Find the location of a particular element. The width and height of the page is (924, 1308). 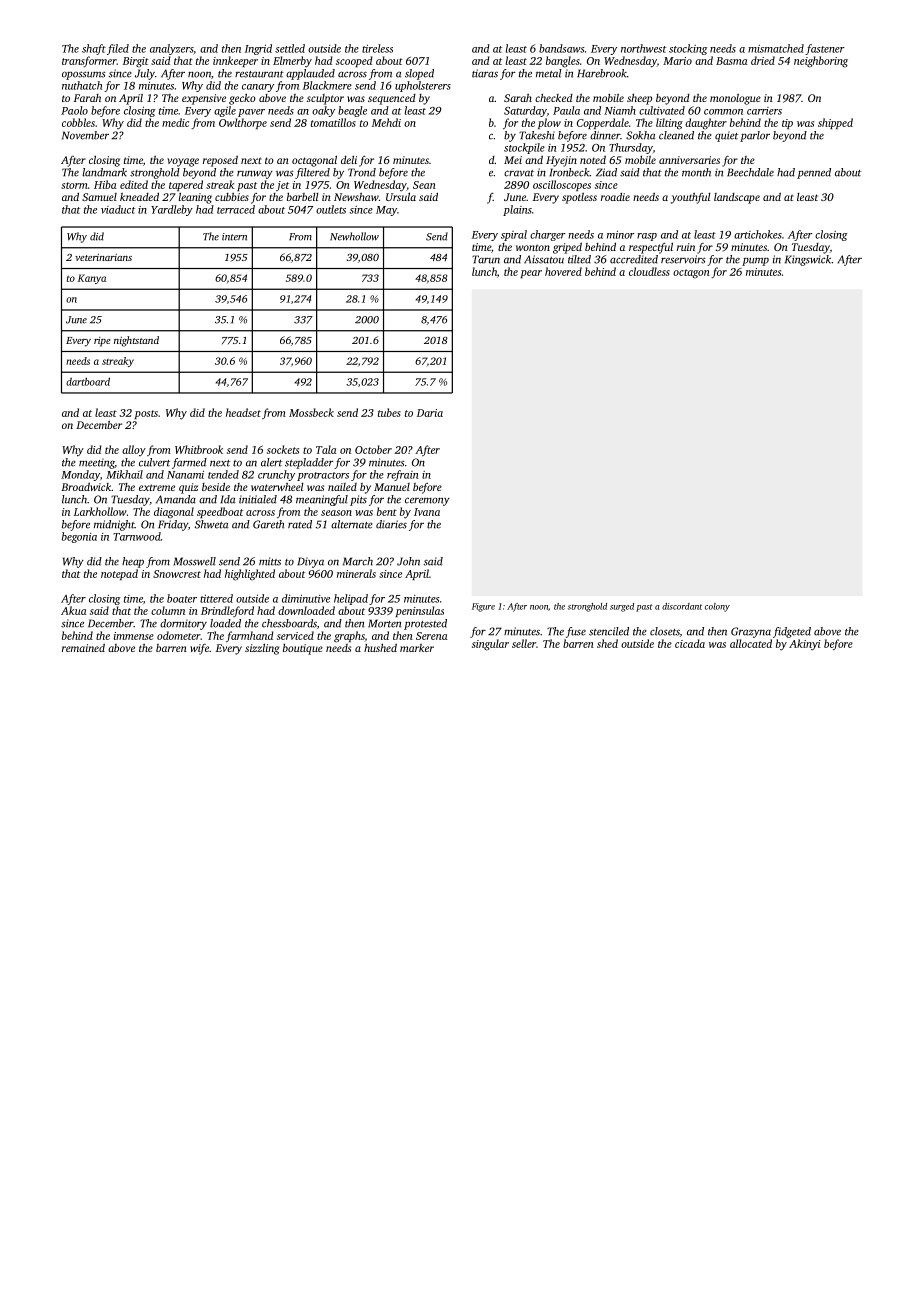

surged is located at coordinates (622, 607).
